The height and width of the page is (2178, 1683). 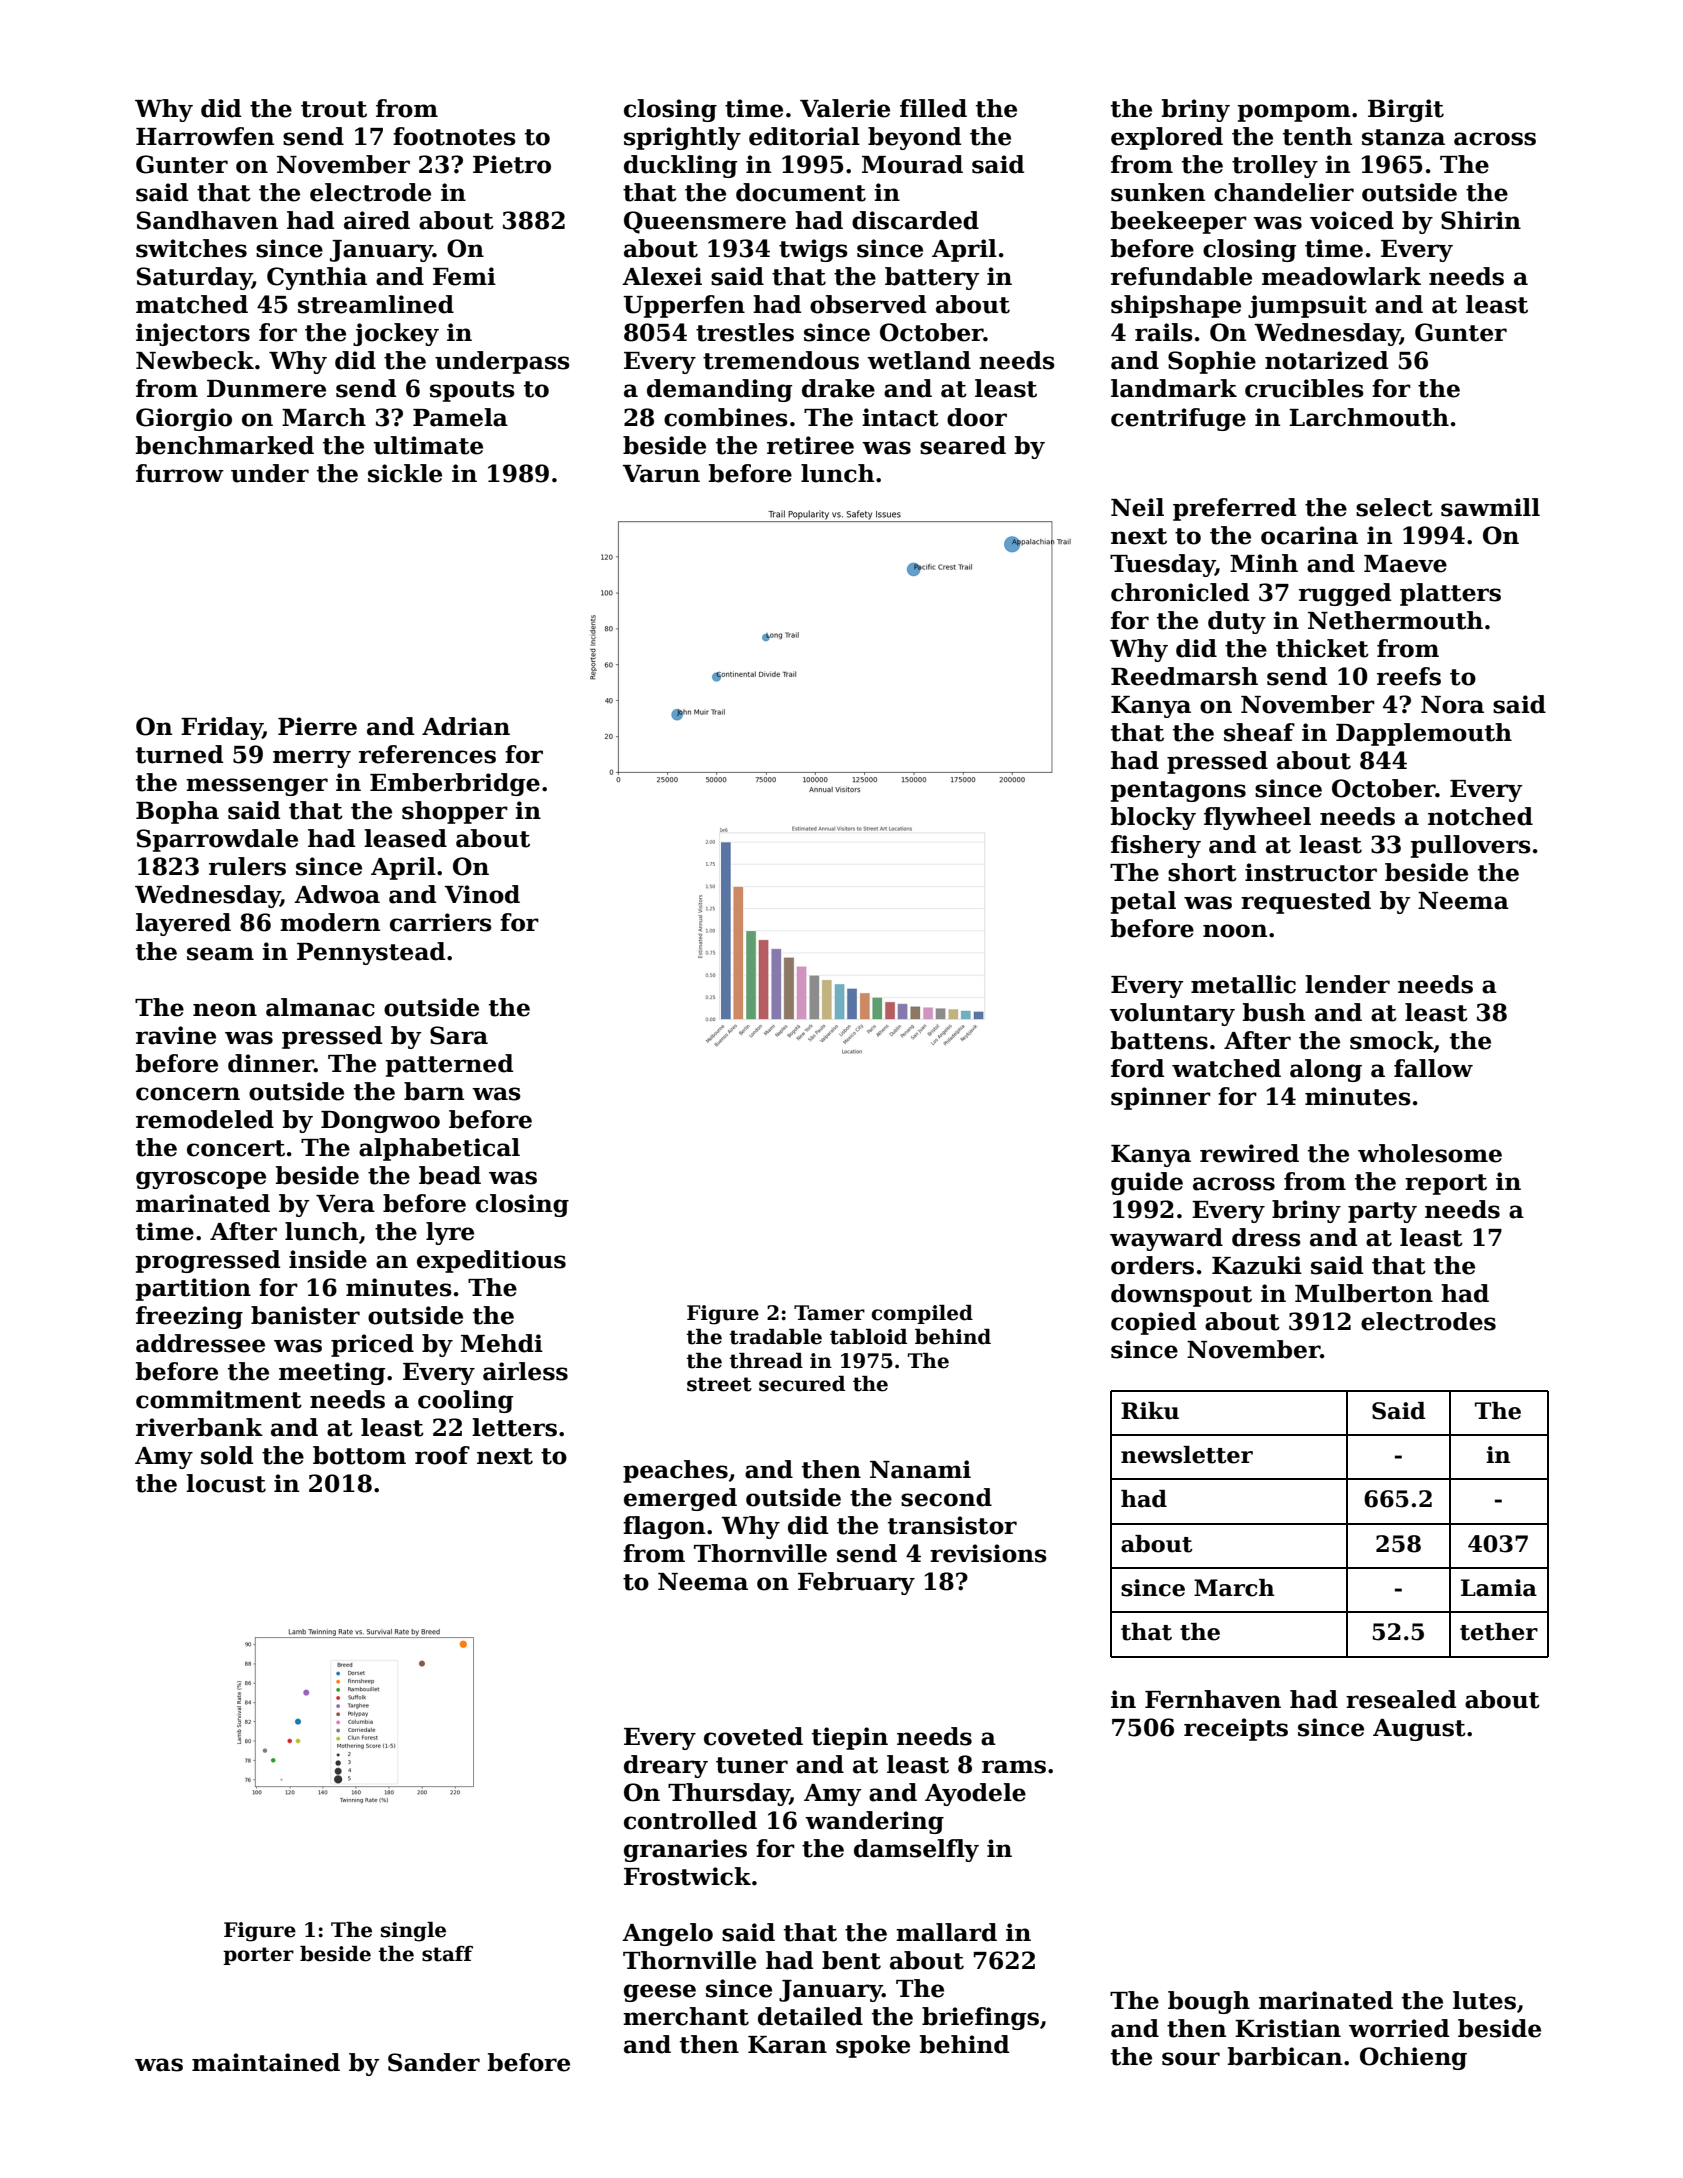 What do you see at coordinates (666, 1766) in the page?
I see `dreary` at bounding box center [666, 1766].
